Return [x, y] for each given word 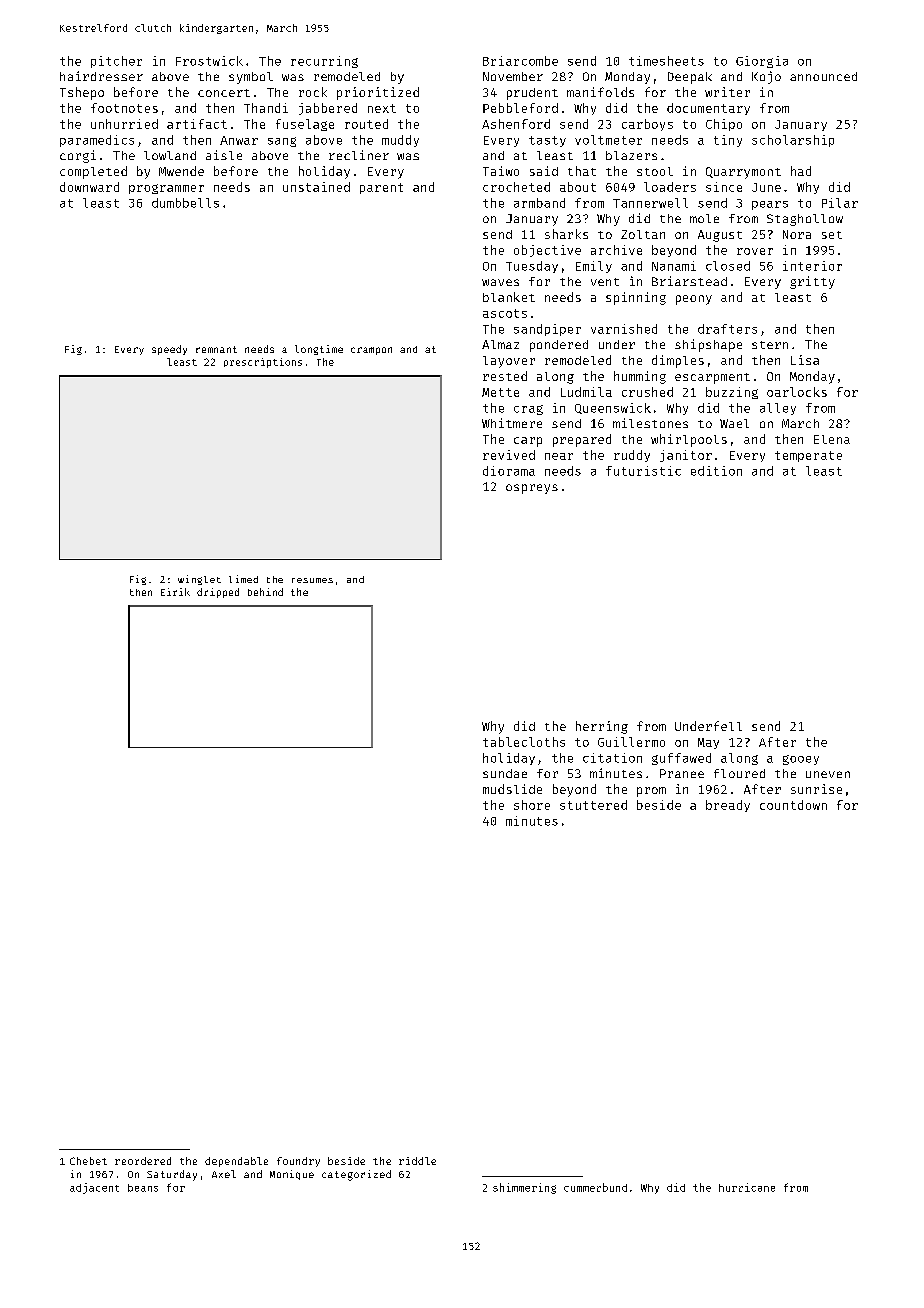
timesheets [666, 61]
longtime [319, 350]
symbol [251, 78]
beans [143, 1188]
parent [381, 188]
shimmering [524, 1188]
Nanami [674, 266]
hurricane [747, 1187]
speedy [169, 350]
